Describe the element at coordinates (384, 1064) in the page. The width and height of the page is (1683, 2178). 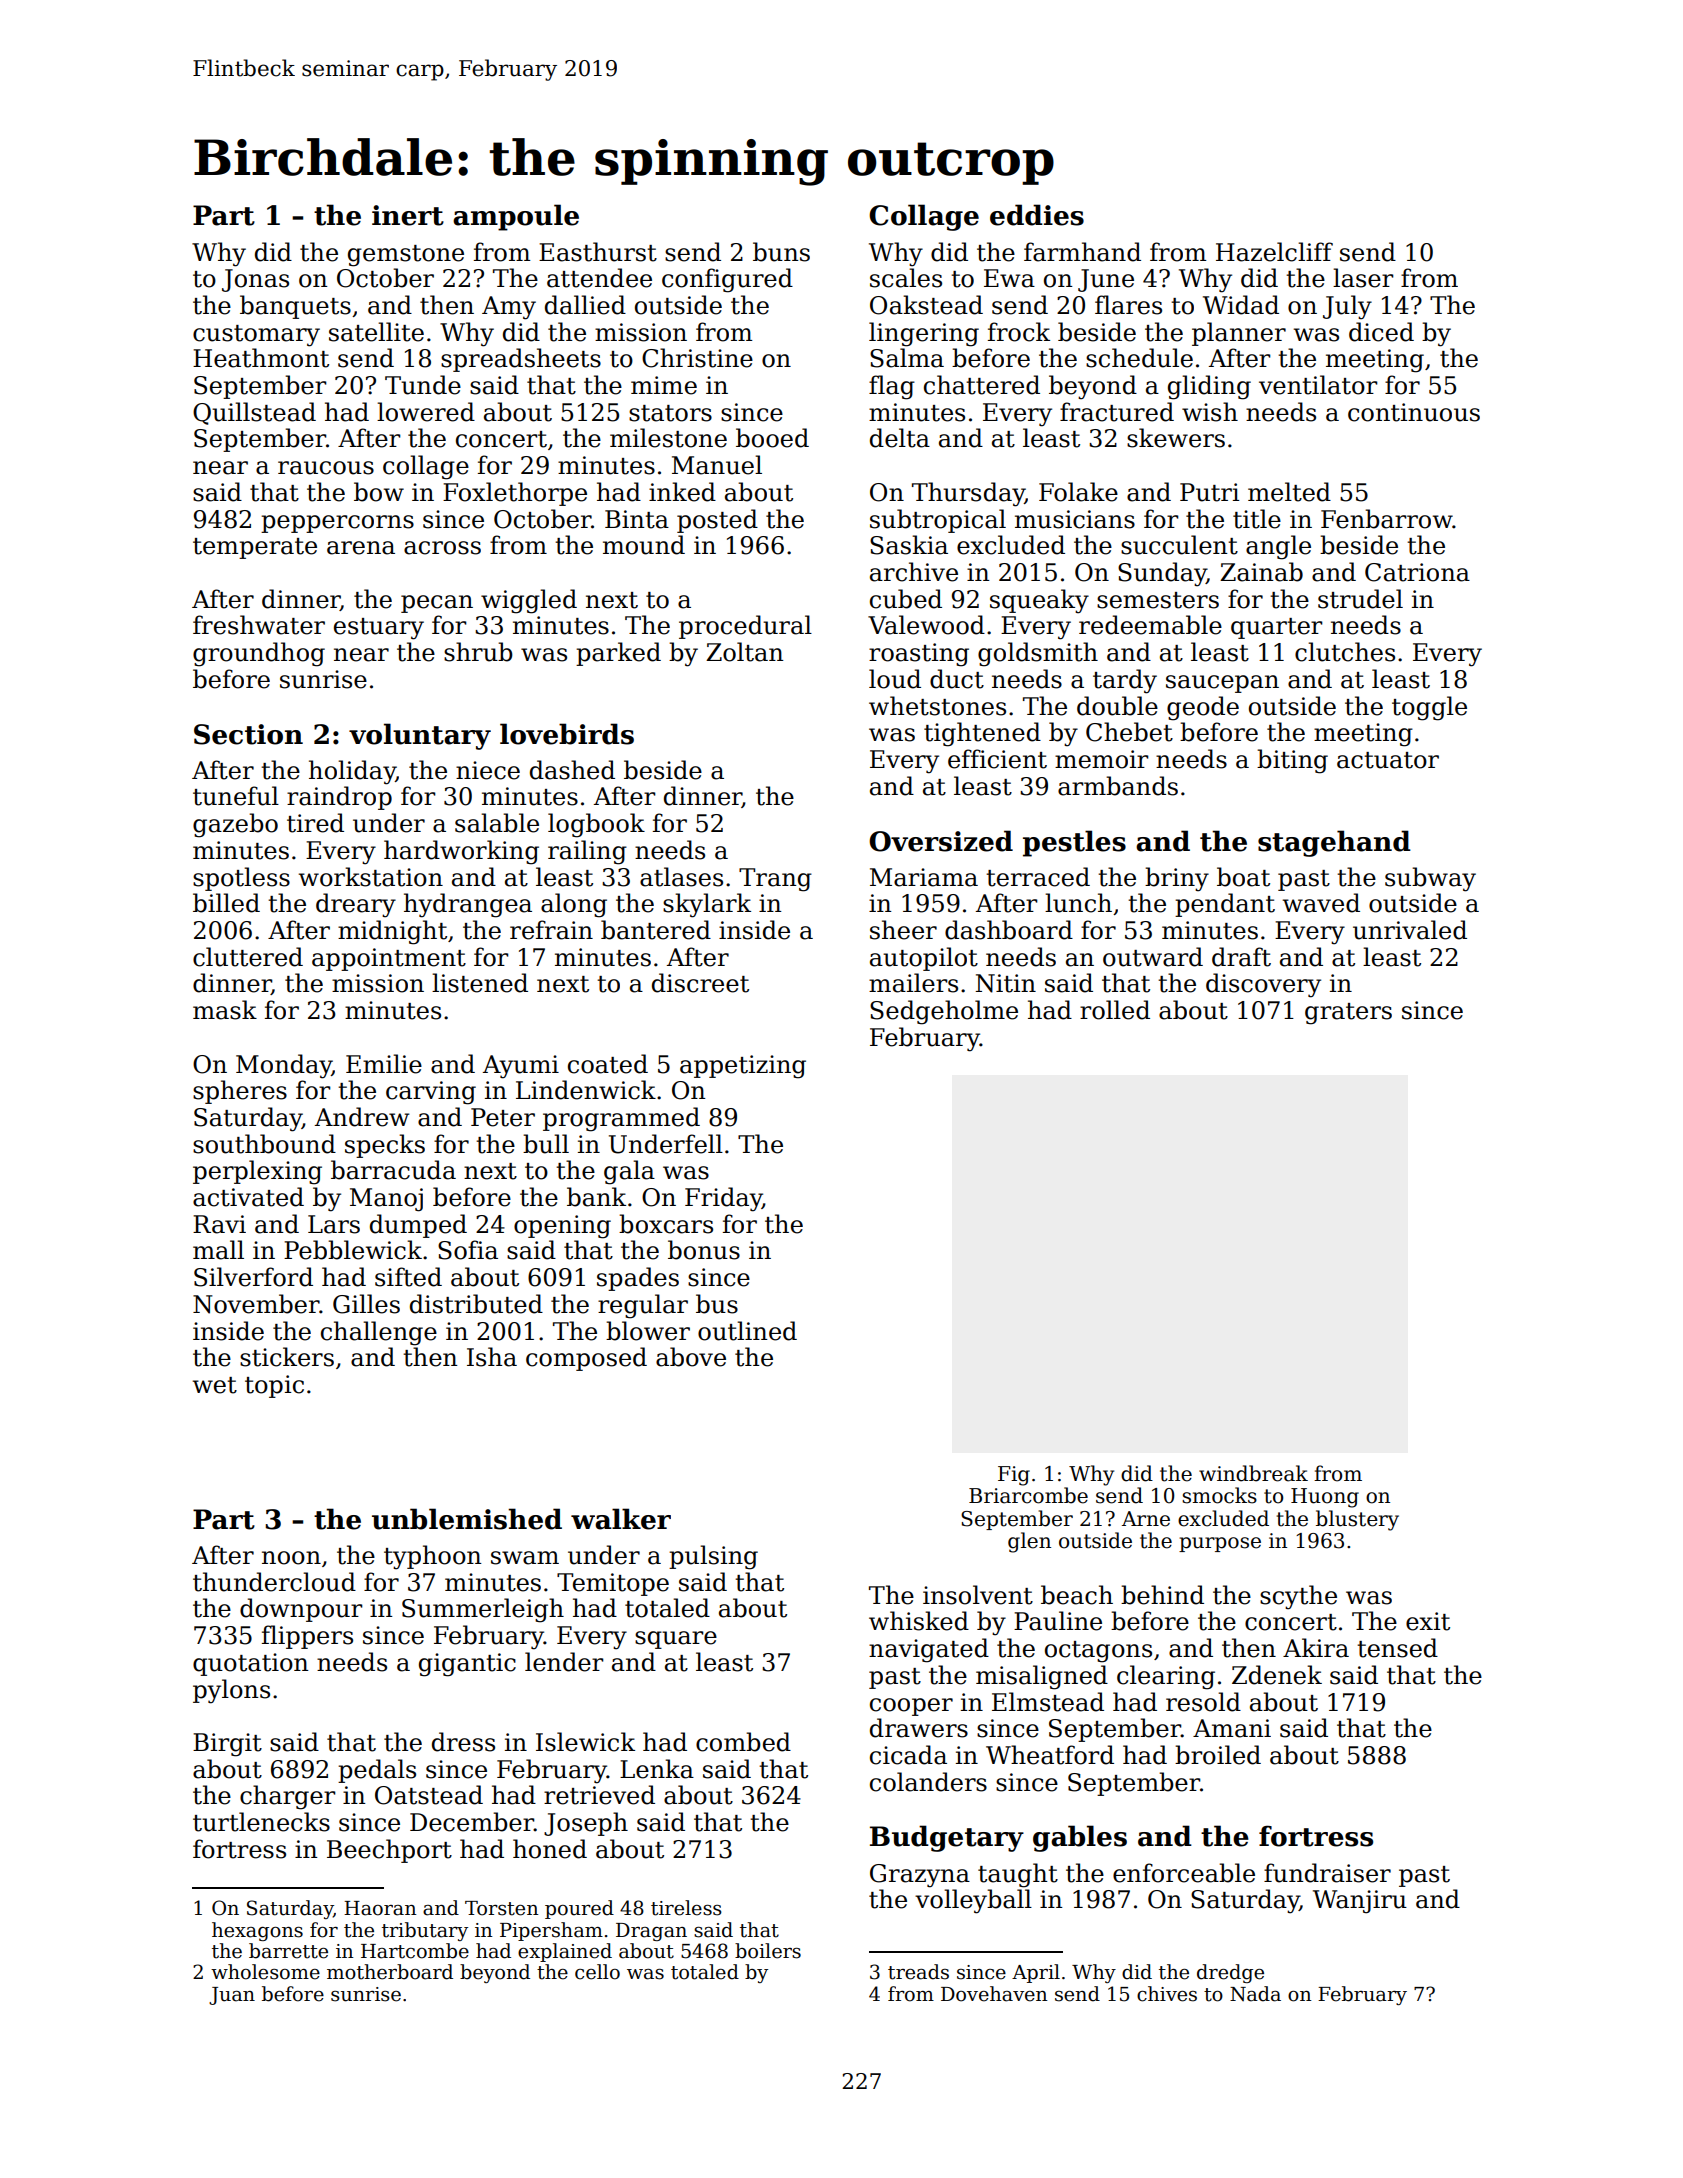
I see `Emilie` at that location.
